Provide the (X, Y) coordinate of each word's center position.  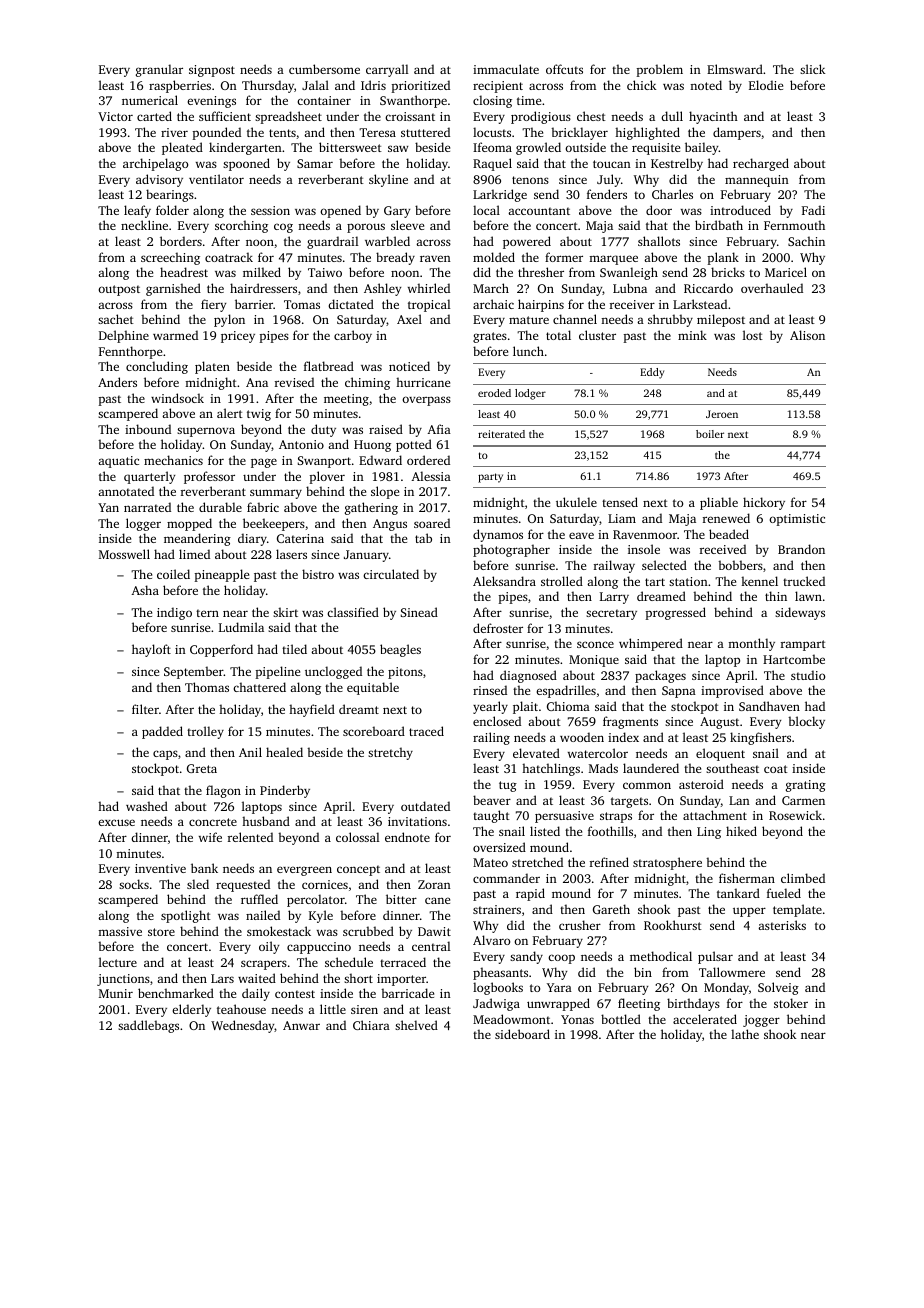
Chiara (371, 1025)
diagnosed (528, 676)
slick (812, 69)
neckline (144, 225)
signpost (212, 71)
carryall (387, 70)
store (161, 932)
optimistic (797, 520)
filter (145, 709)
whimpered (651, 644)
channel (575, 319)
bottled (621, 1019)
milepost (721, 320)
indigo (174, 613)
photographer (511, 550)
